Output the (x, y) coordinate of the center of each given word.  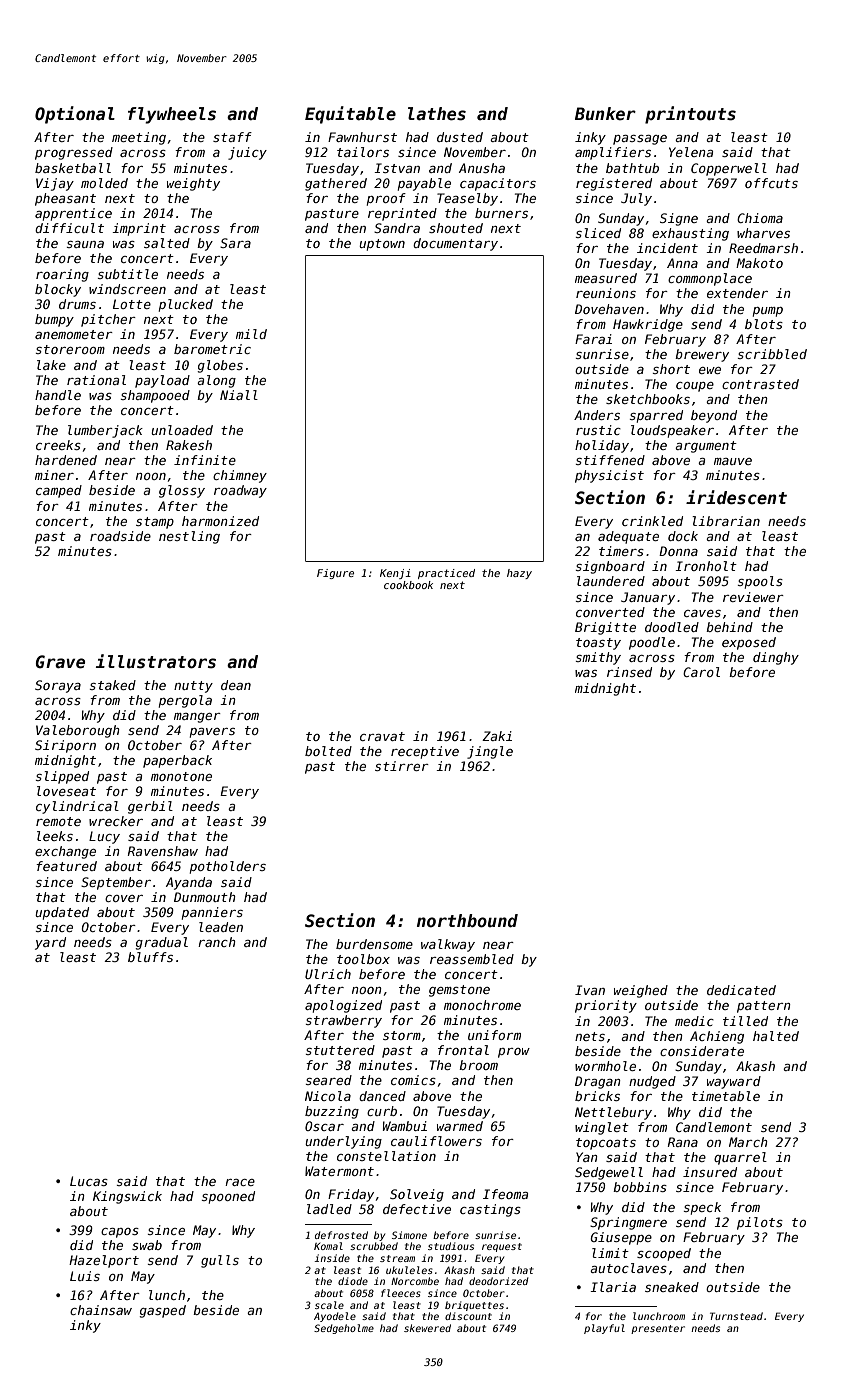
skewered (427, 1328)
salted (167, 243)
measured (606, 278)
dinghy (776, 658)
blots (764, 324)
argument (706, 447)
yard (50, 943)
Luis (85, 1276)
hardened (66, 460)
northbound (467, 921)
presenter (658, 1329)
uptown (382, 245)
